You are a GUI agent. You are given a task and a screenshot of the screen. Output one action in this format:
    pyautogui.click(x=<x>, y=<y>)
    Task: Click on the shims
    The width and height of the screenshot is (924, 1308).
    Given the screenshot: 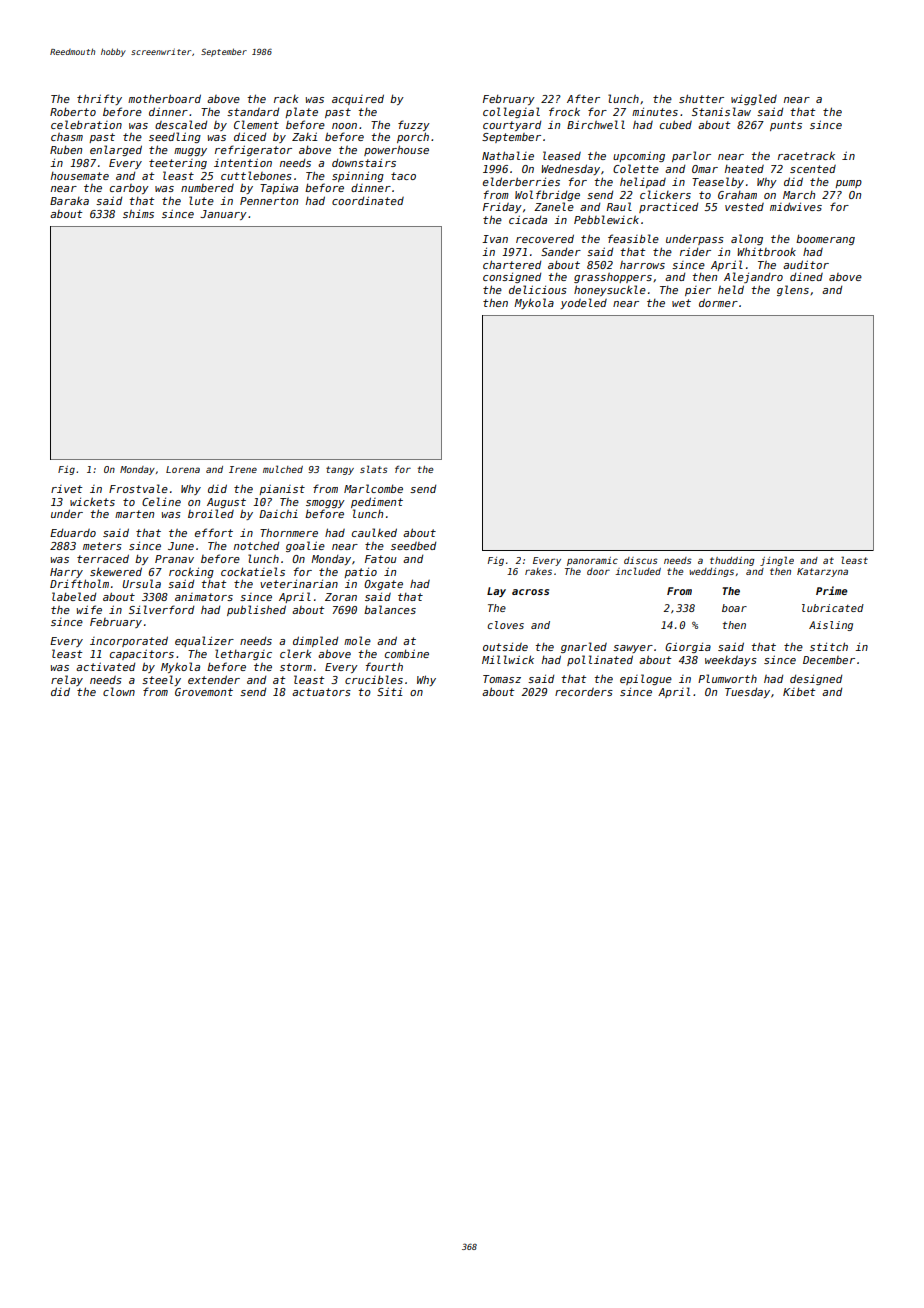 What is the action you would take?
    pyautogui.click(x=138, y=213)
